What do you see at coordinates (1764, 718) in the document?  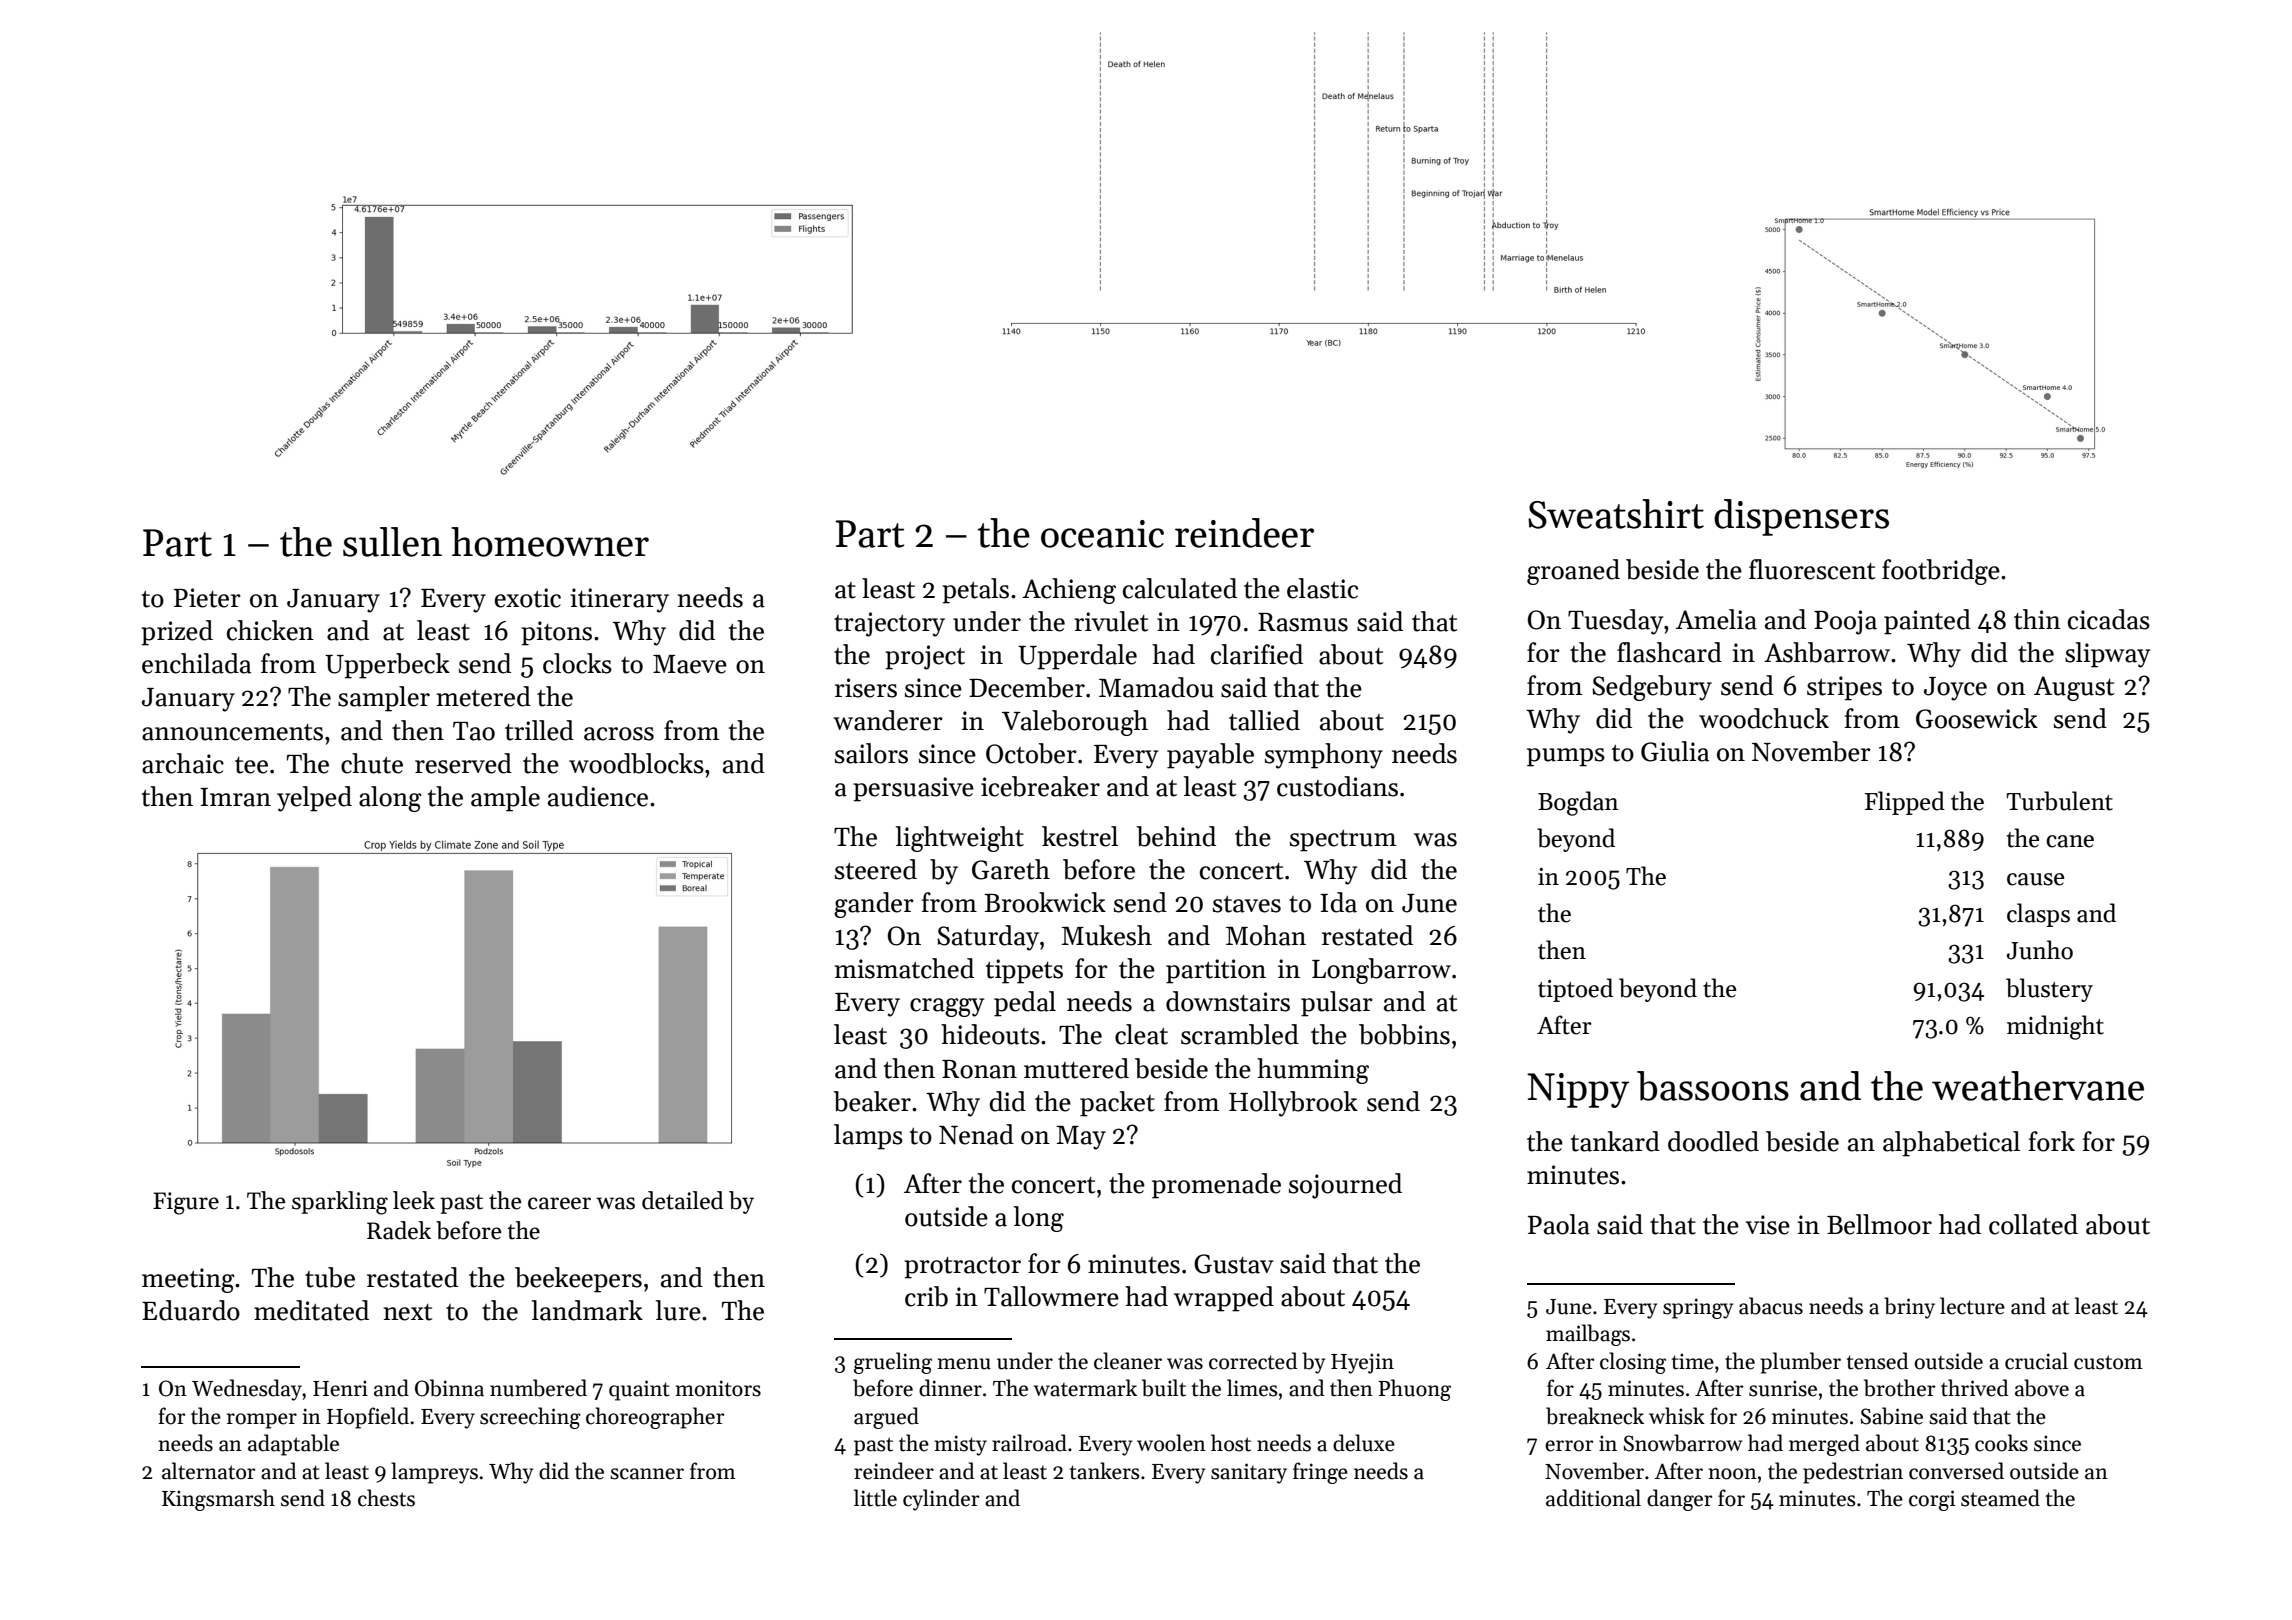 I see `woodchuck` at bounding box center [1764, 718].
